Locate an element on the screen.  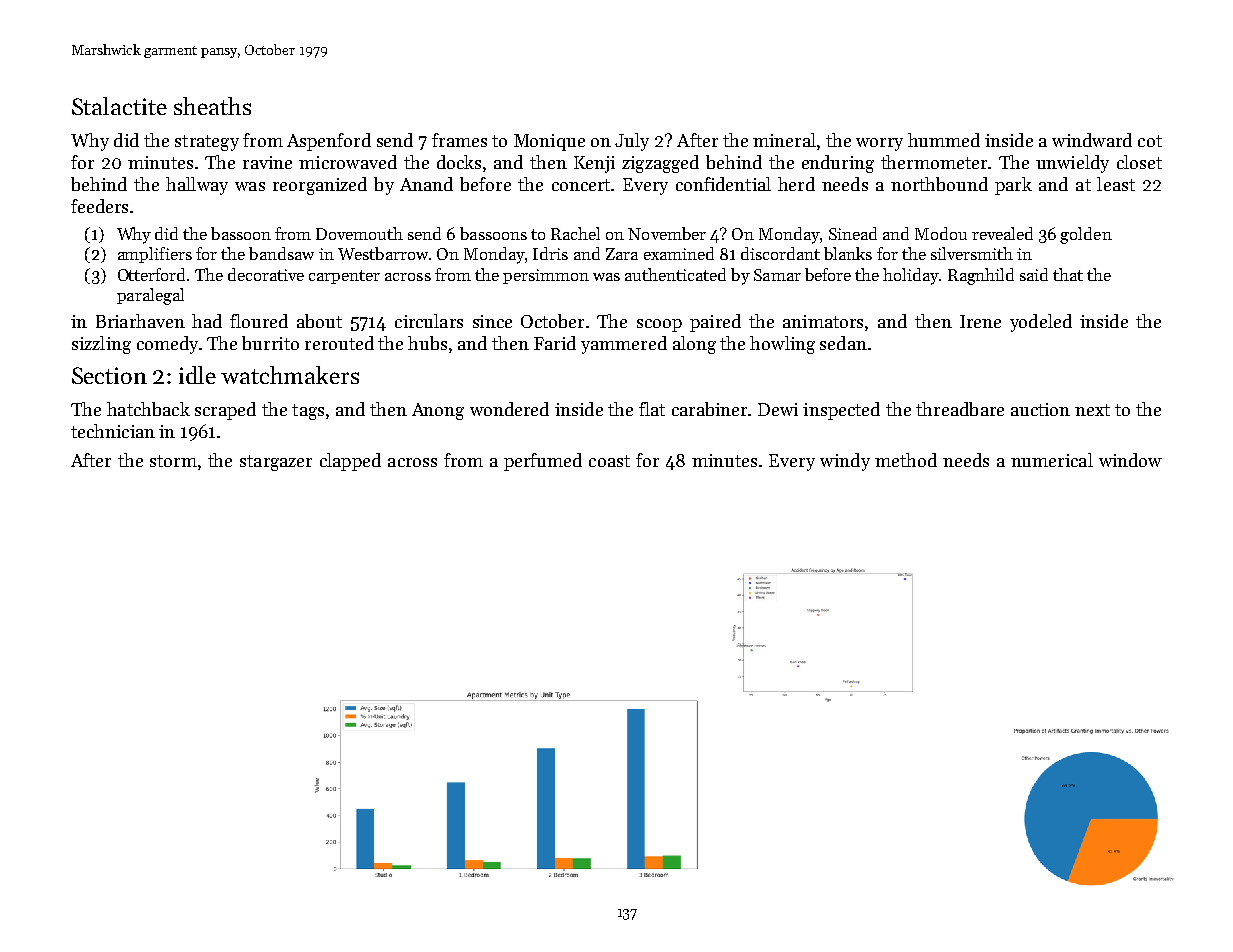
flat is located at coordinates (652, 409).
